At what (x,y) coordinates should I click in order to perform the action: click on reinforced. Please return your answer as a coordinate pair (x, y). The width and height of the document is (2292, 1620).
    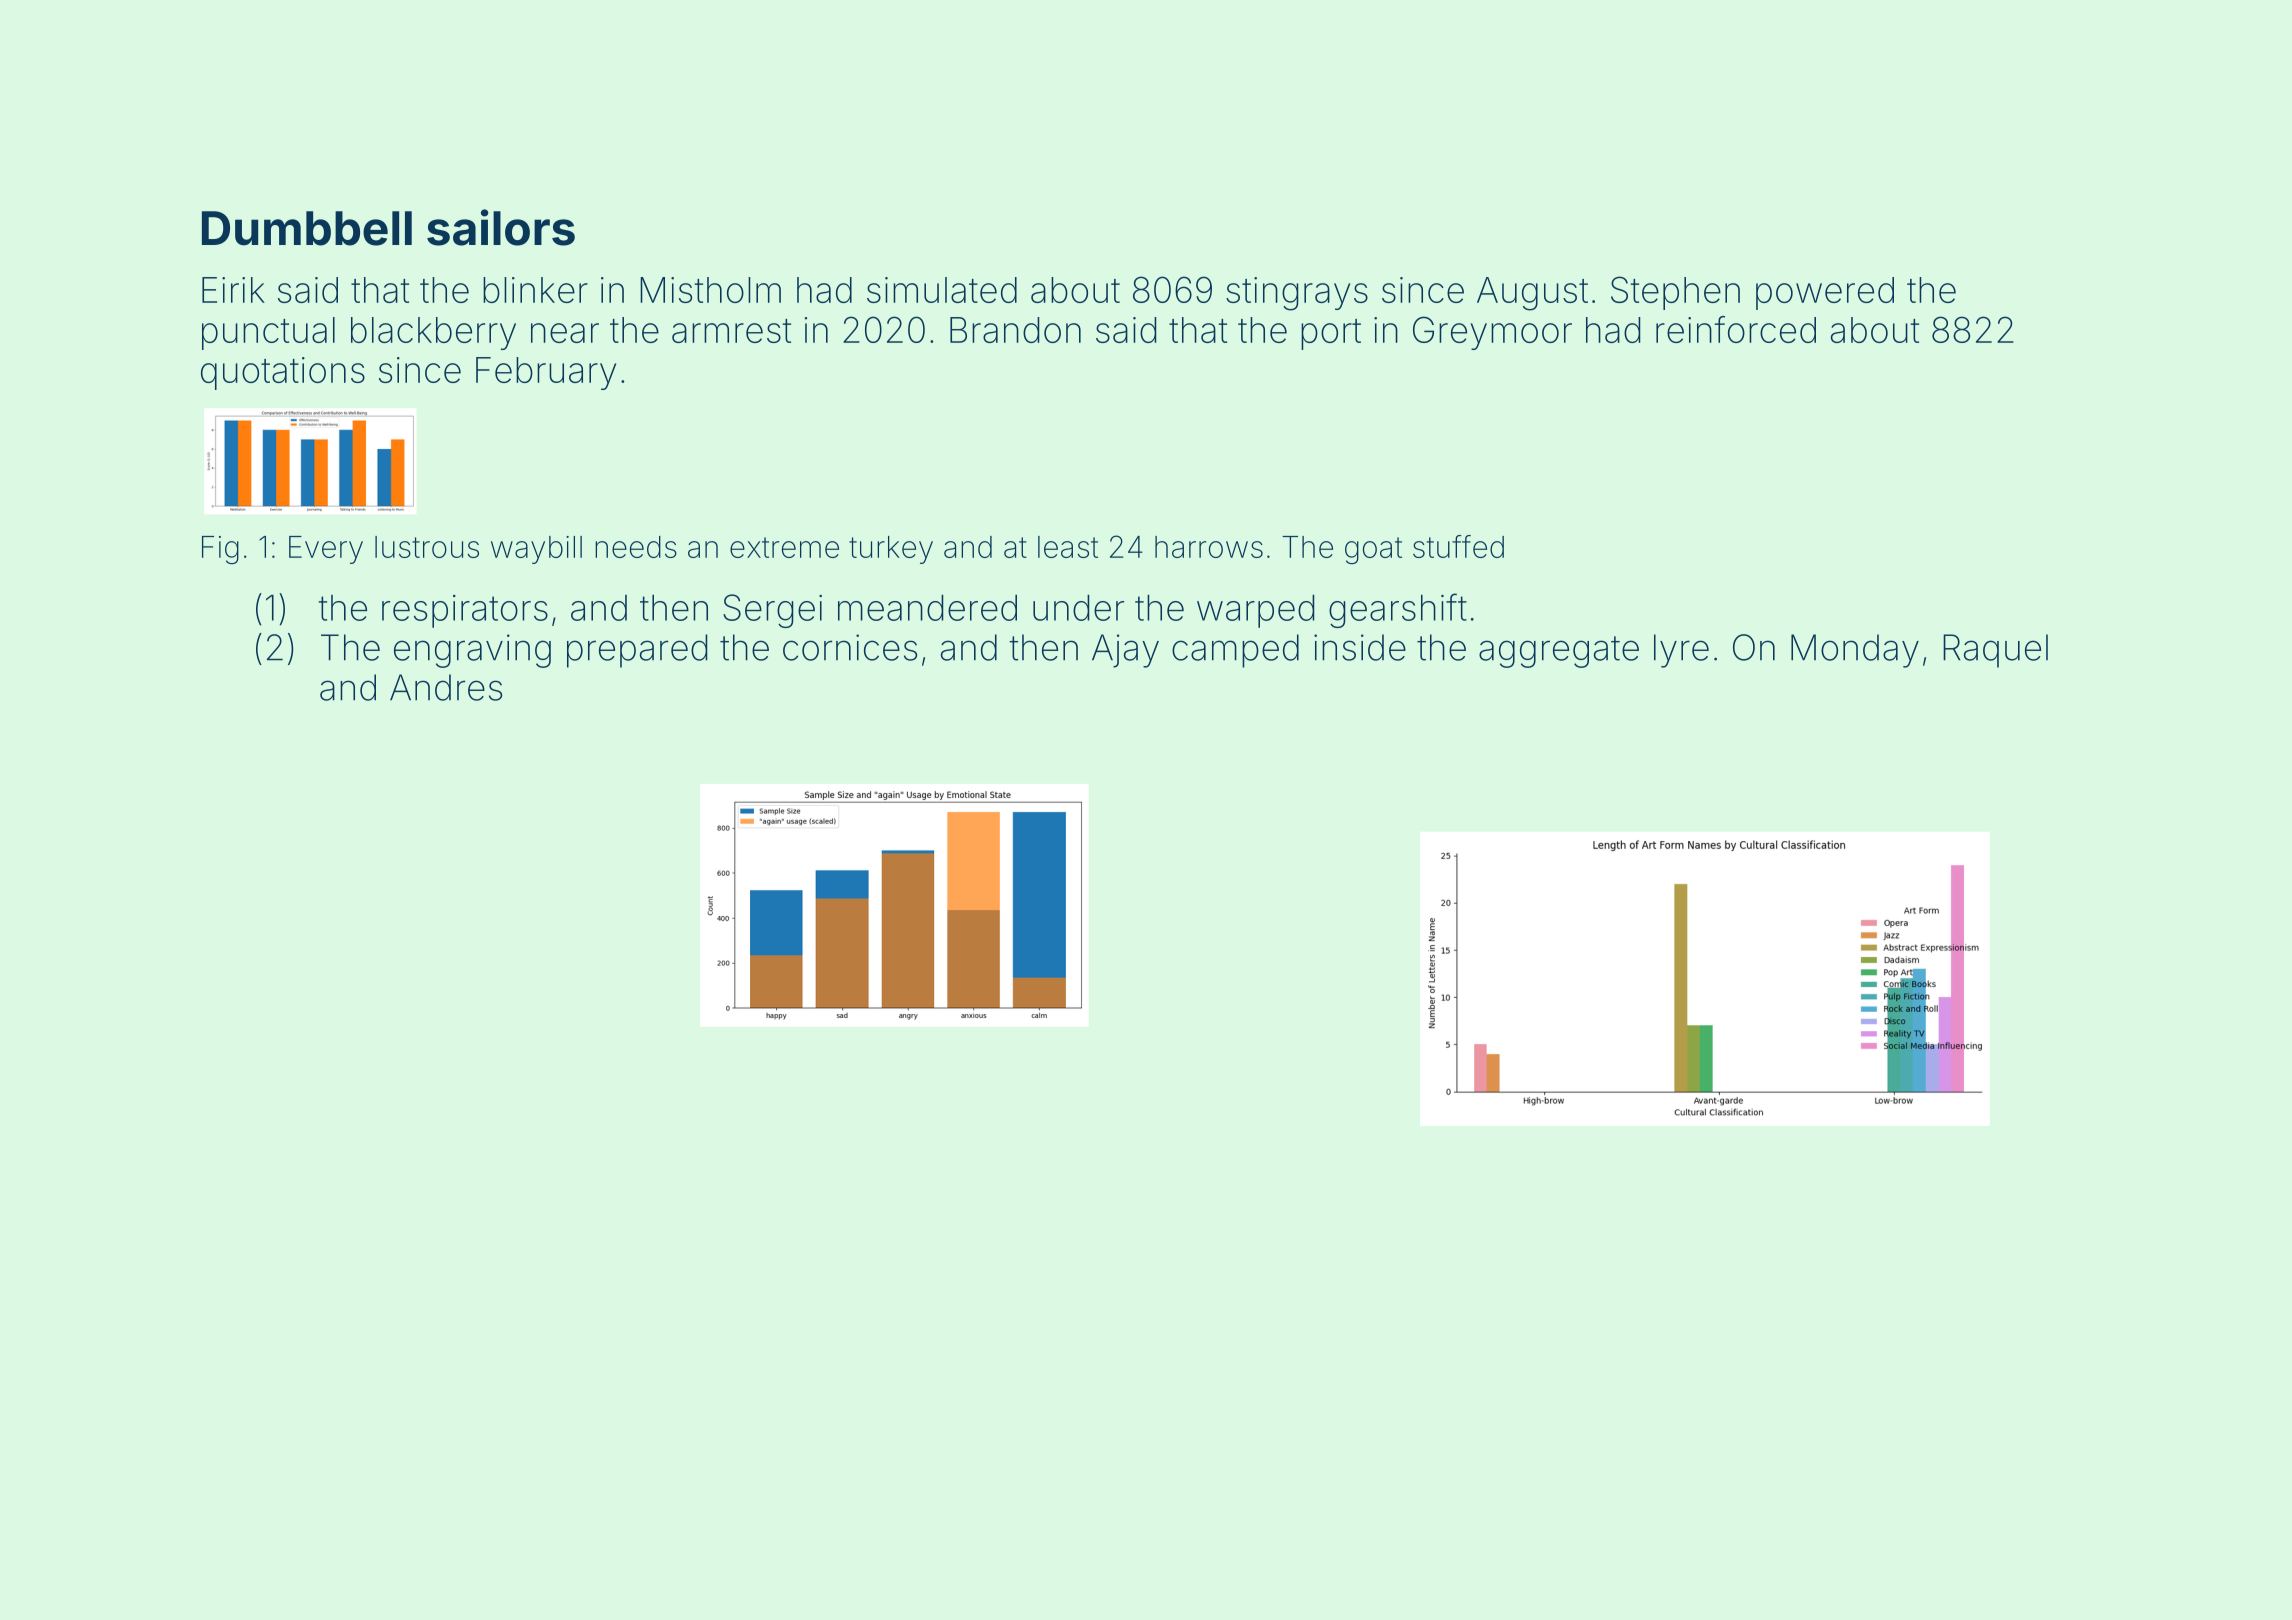
    Looking at the image, I should click on (1736, 329).
